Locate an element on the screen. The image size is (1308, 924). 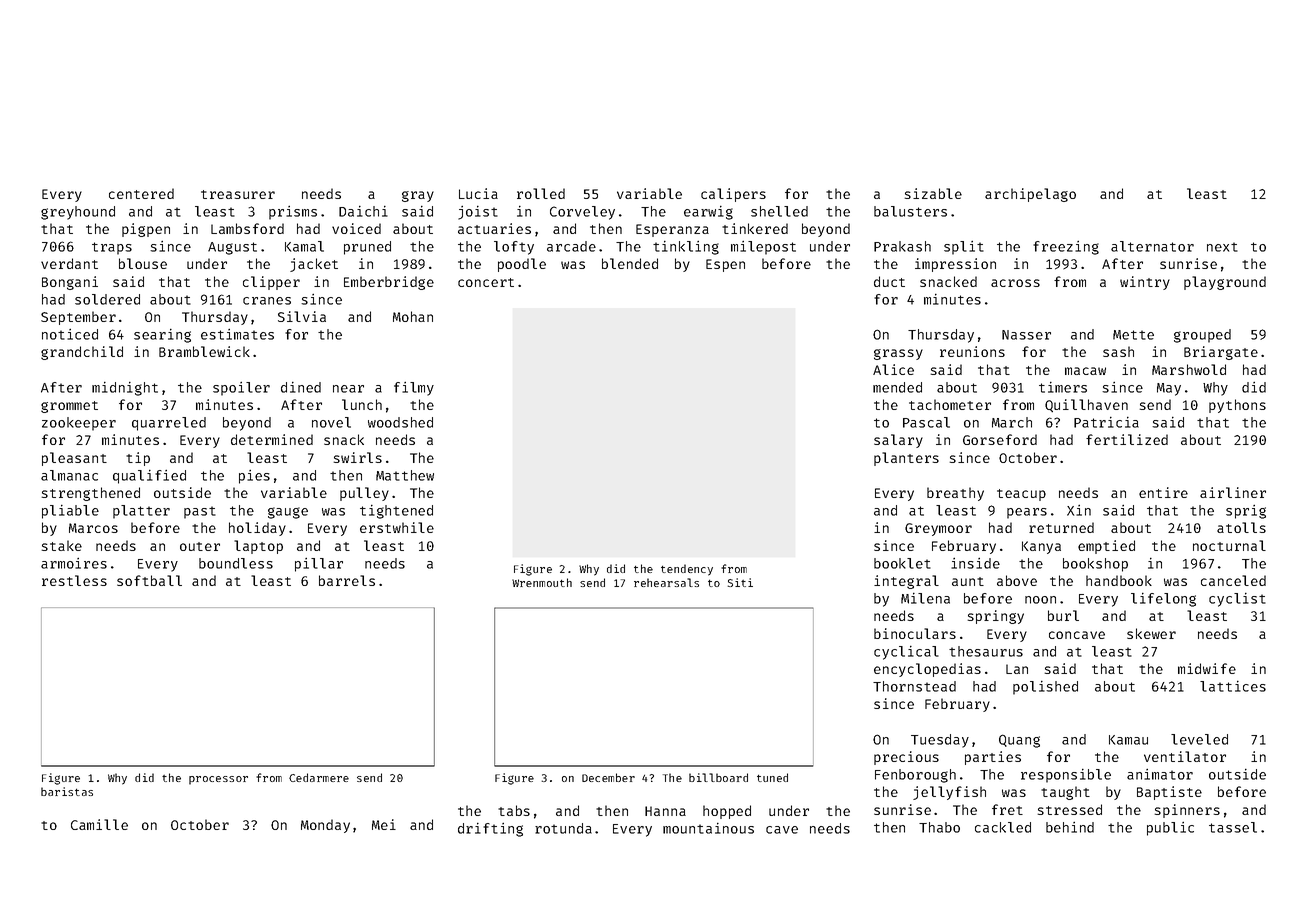
rolled is located at coordinates (541, 193).
